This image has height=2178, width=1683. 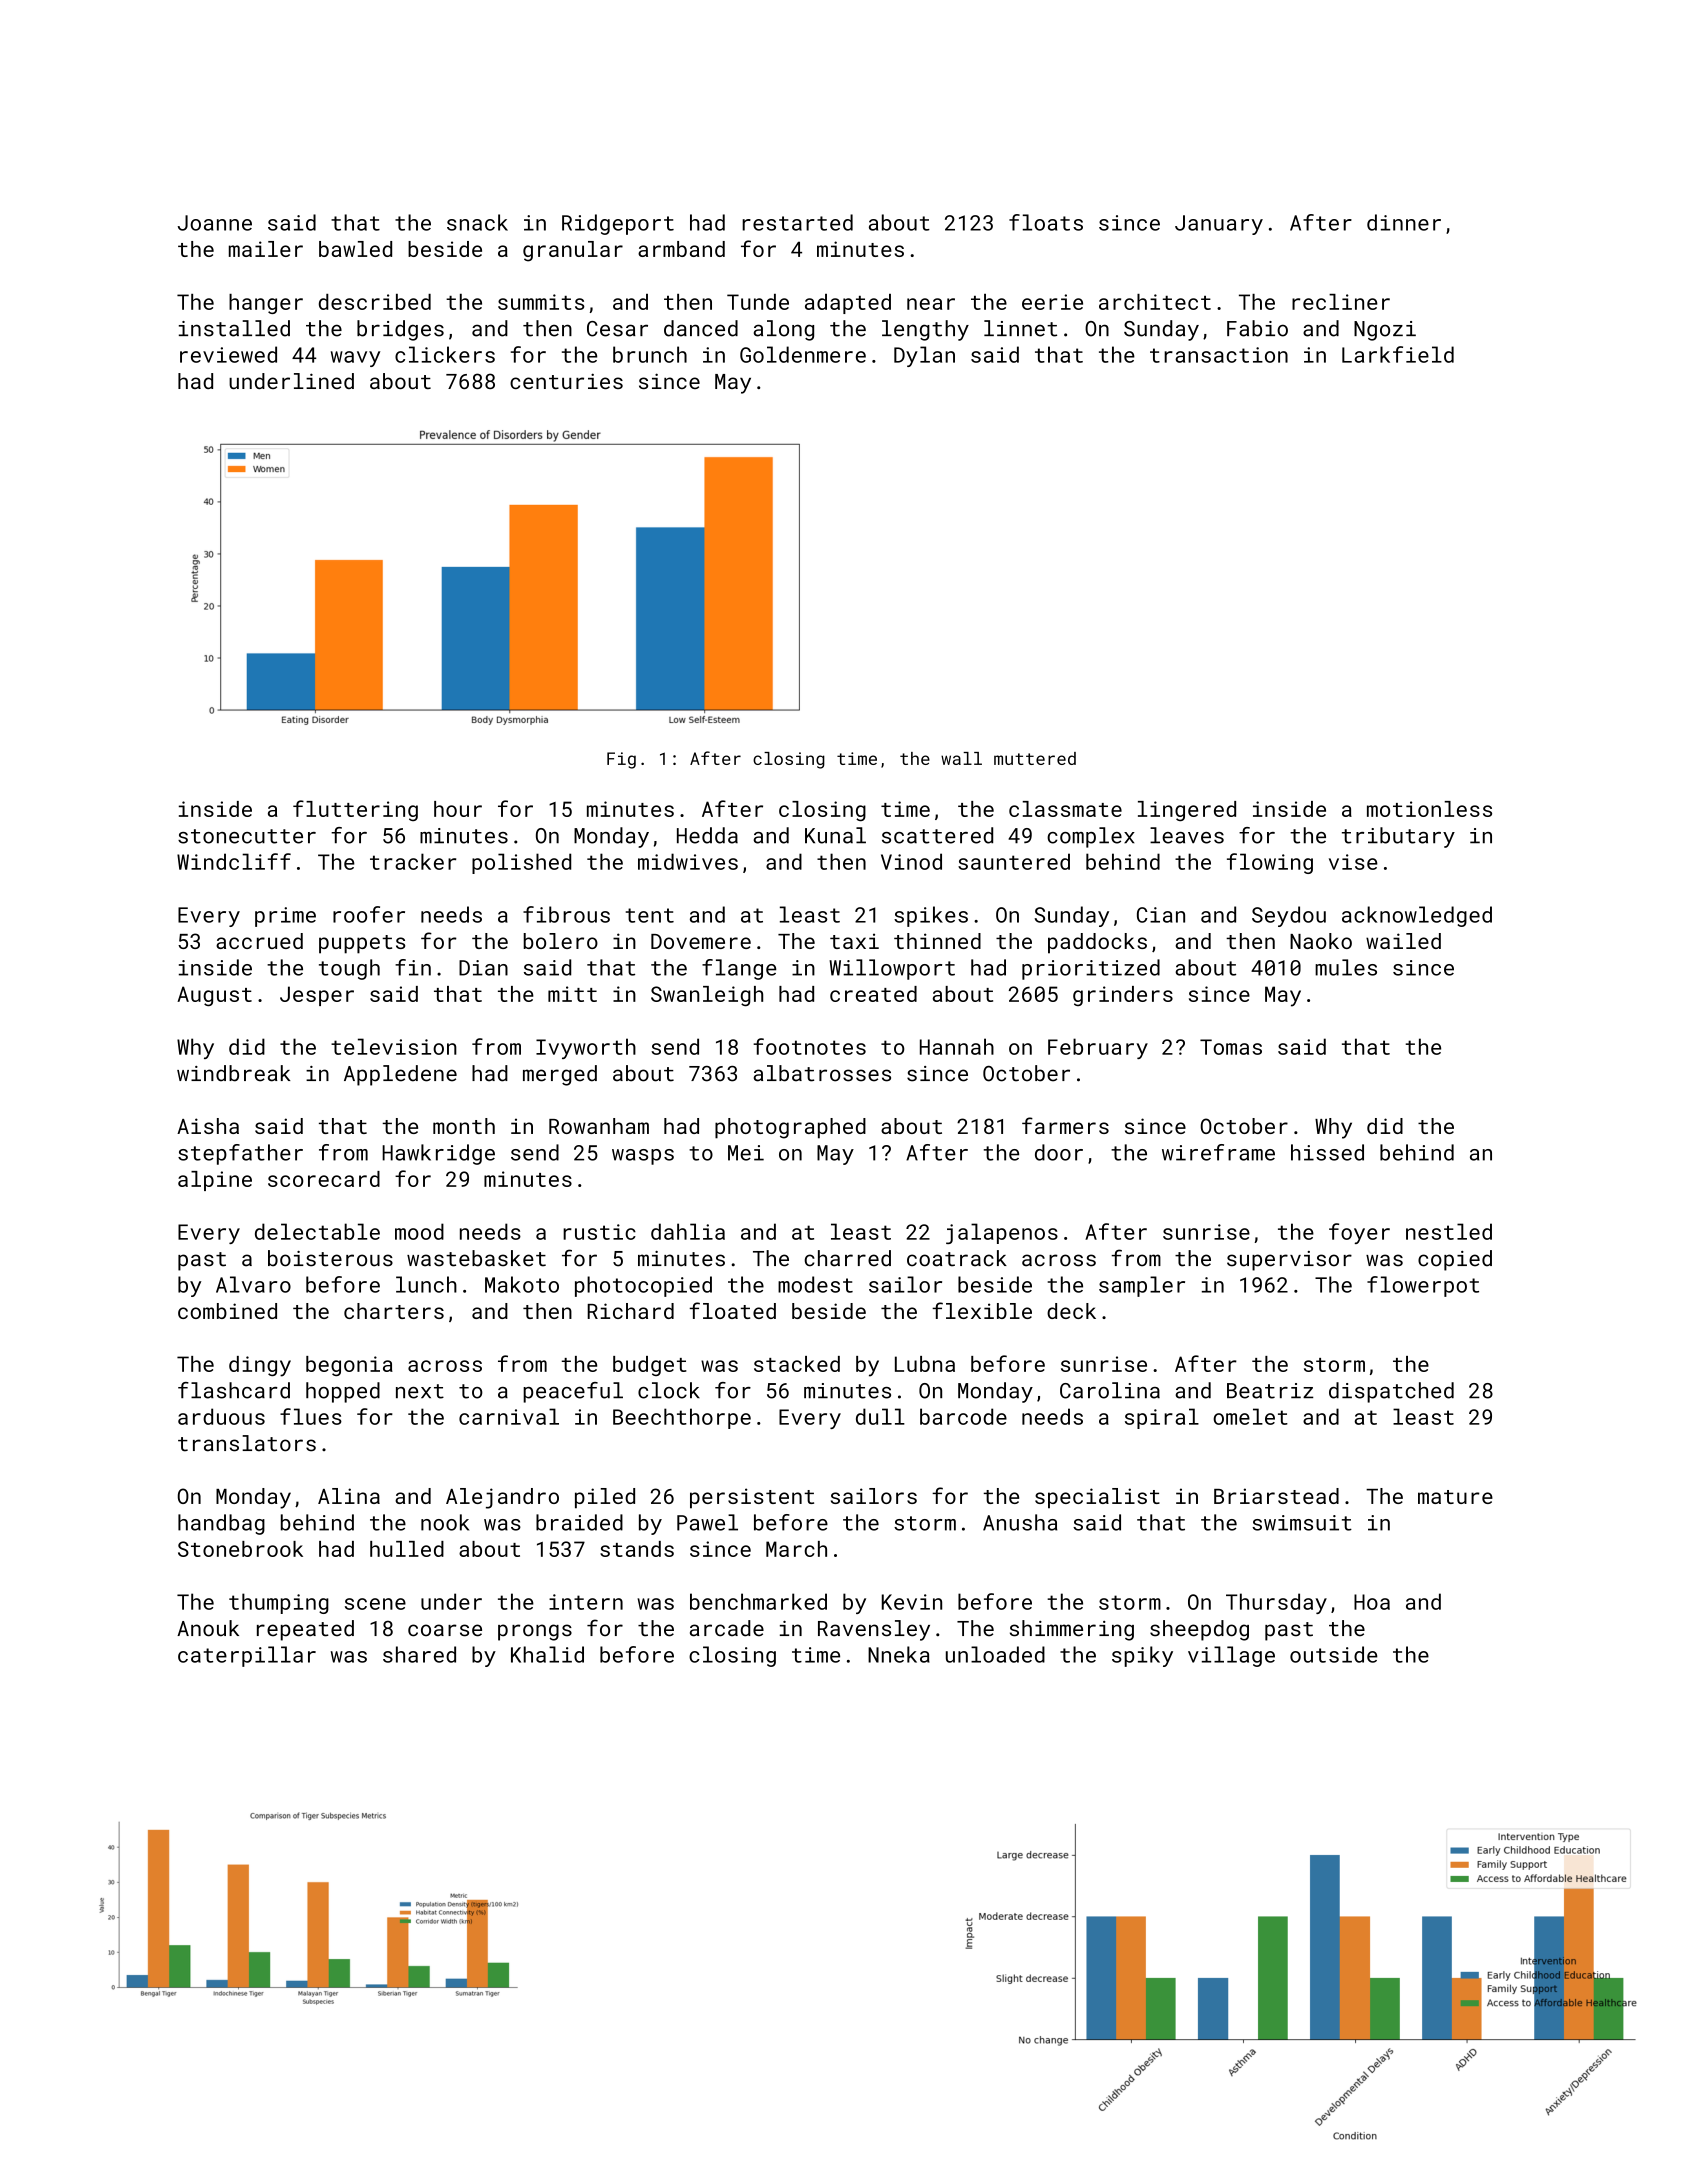 What do you see at coordinates (847, 1258) in the image?
I see `charred` at bounding box center [847, 1258].
